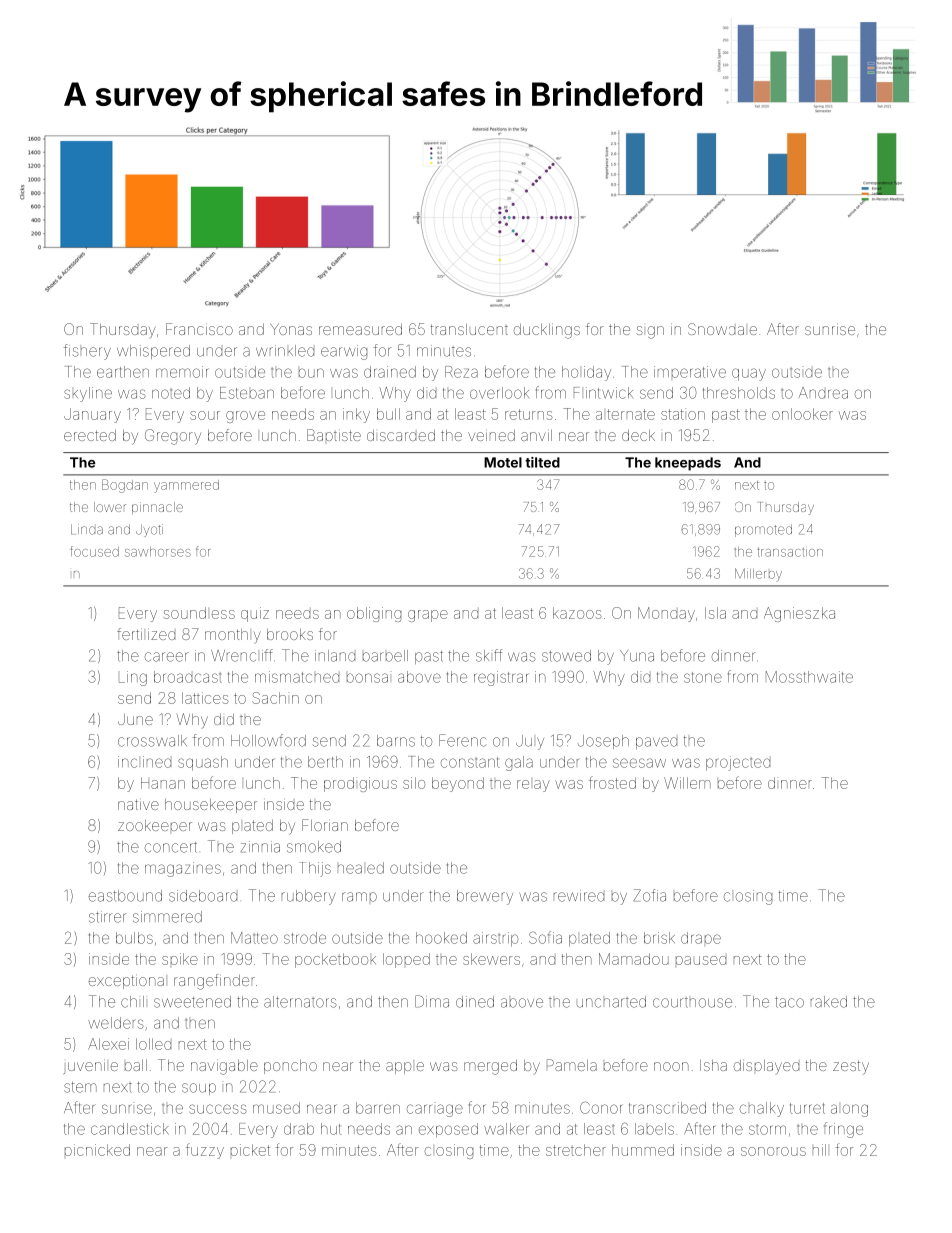  What do you see at coordinates (485, 897) in the document?
I see `brewery` at bounding box center [485, 897].
